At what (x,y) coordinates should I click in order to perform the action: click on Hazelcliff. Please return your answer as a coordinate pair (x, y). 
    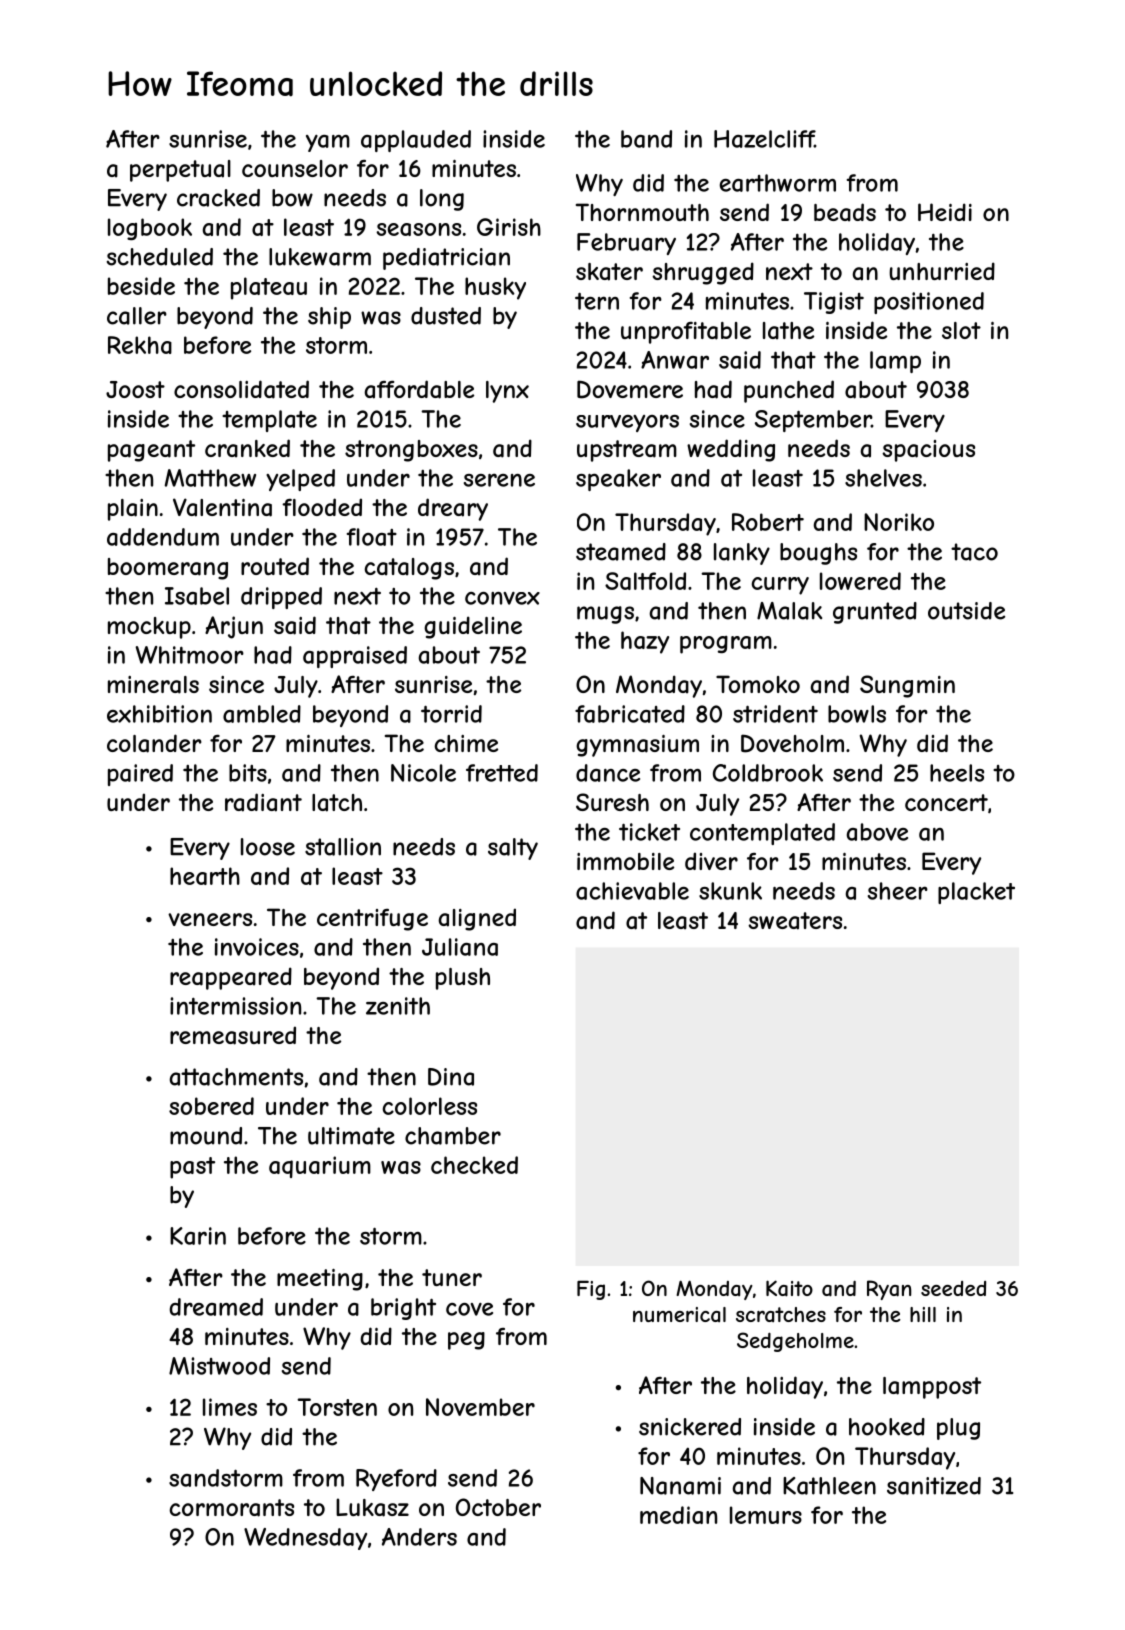
    Looking at the image, I should click on (764, 139).
